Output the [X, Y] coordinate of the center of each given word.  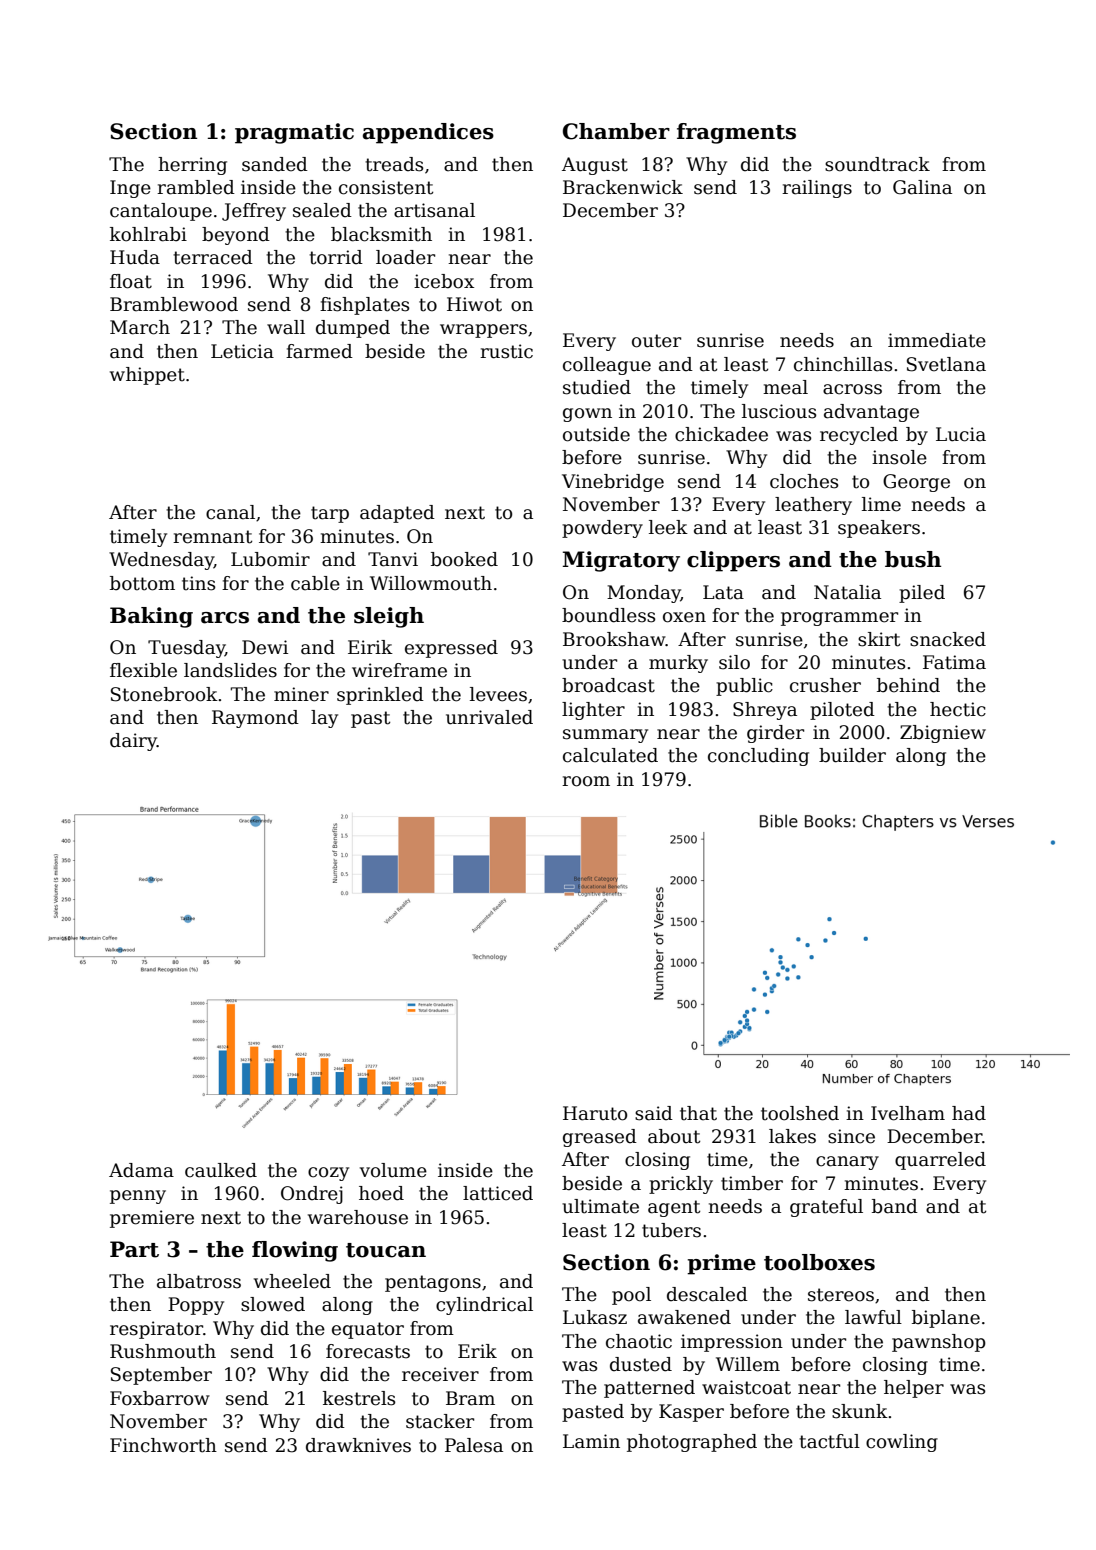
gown [587, 415]
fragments [736, 133]
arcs [225, 618]
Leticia [242, 351]
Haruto [595, 1113]
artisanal [434, 210]
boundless [608, 615]
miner [301, 694]
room [586, 781]
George [916, 483]
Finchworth [163, 1445]
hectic [958, 709]
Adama [141, 1170]
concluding [758, 757]
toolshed [800, 1113]
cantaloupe [161, 212]
